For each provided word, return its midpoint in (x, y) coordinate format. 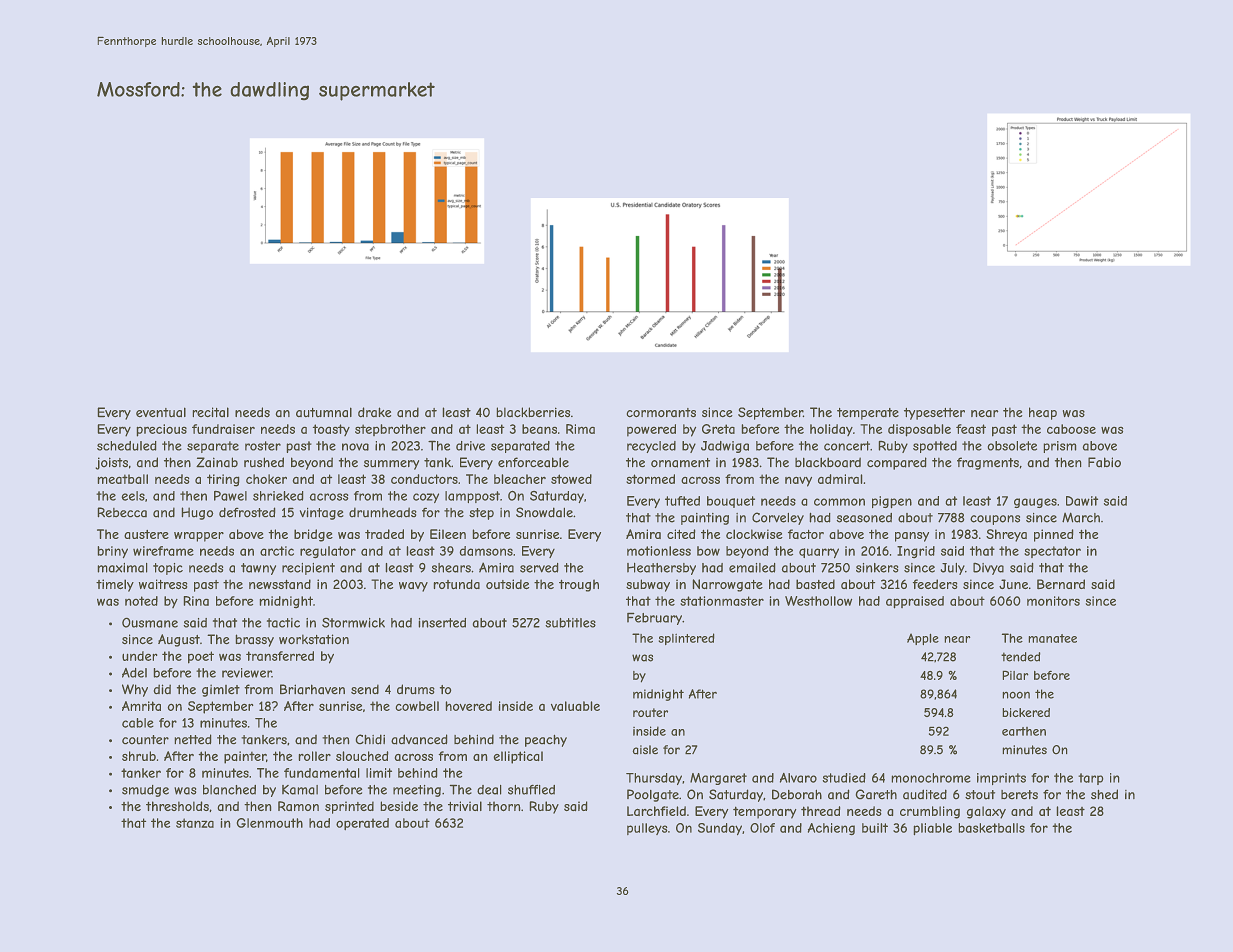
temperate (868, 414)
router (650, 713)
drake (374, 412)
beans (539, 429)
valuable (575, 706)
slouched (362, 756)
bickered (1026, 712)
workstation (314, 639)
